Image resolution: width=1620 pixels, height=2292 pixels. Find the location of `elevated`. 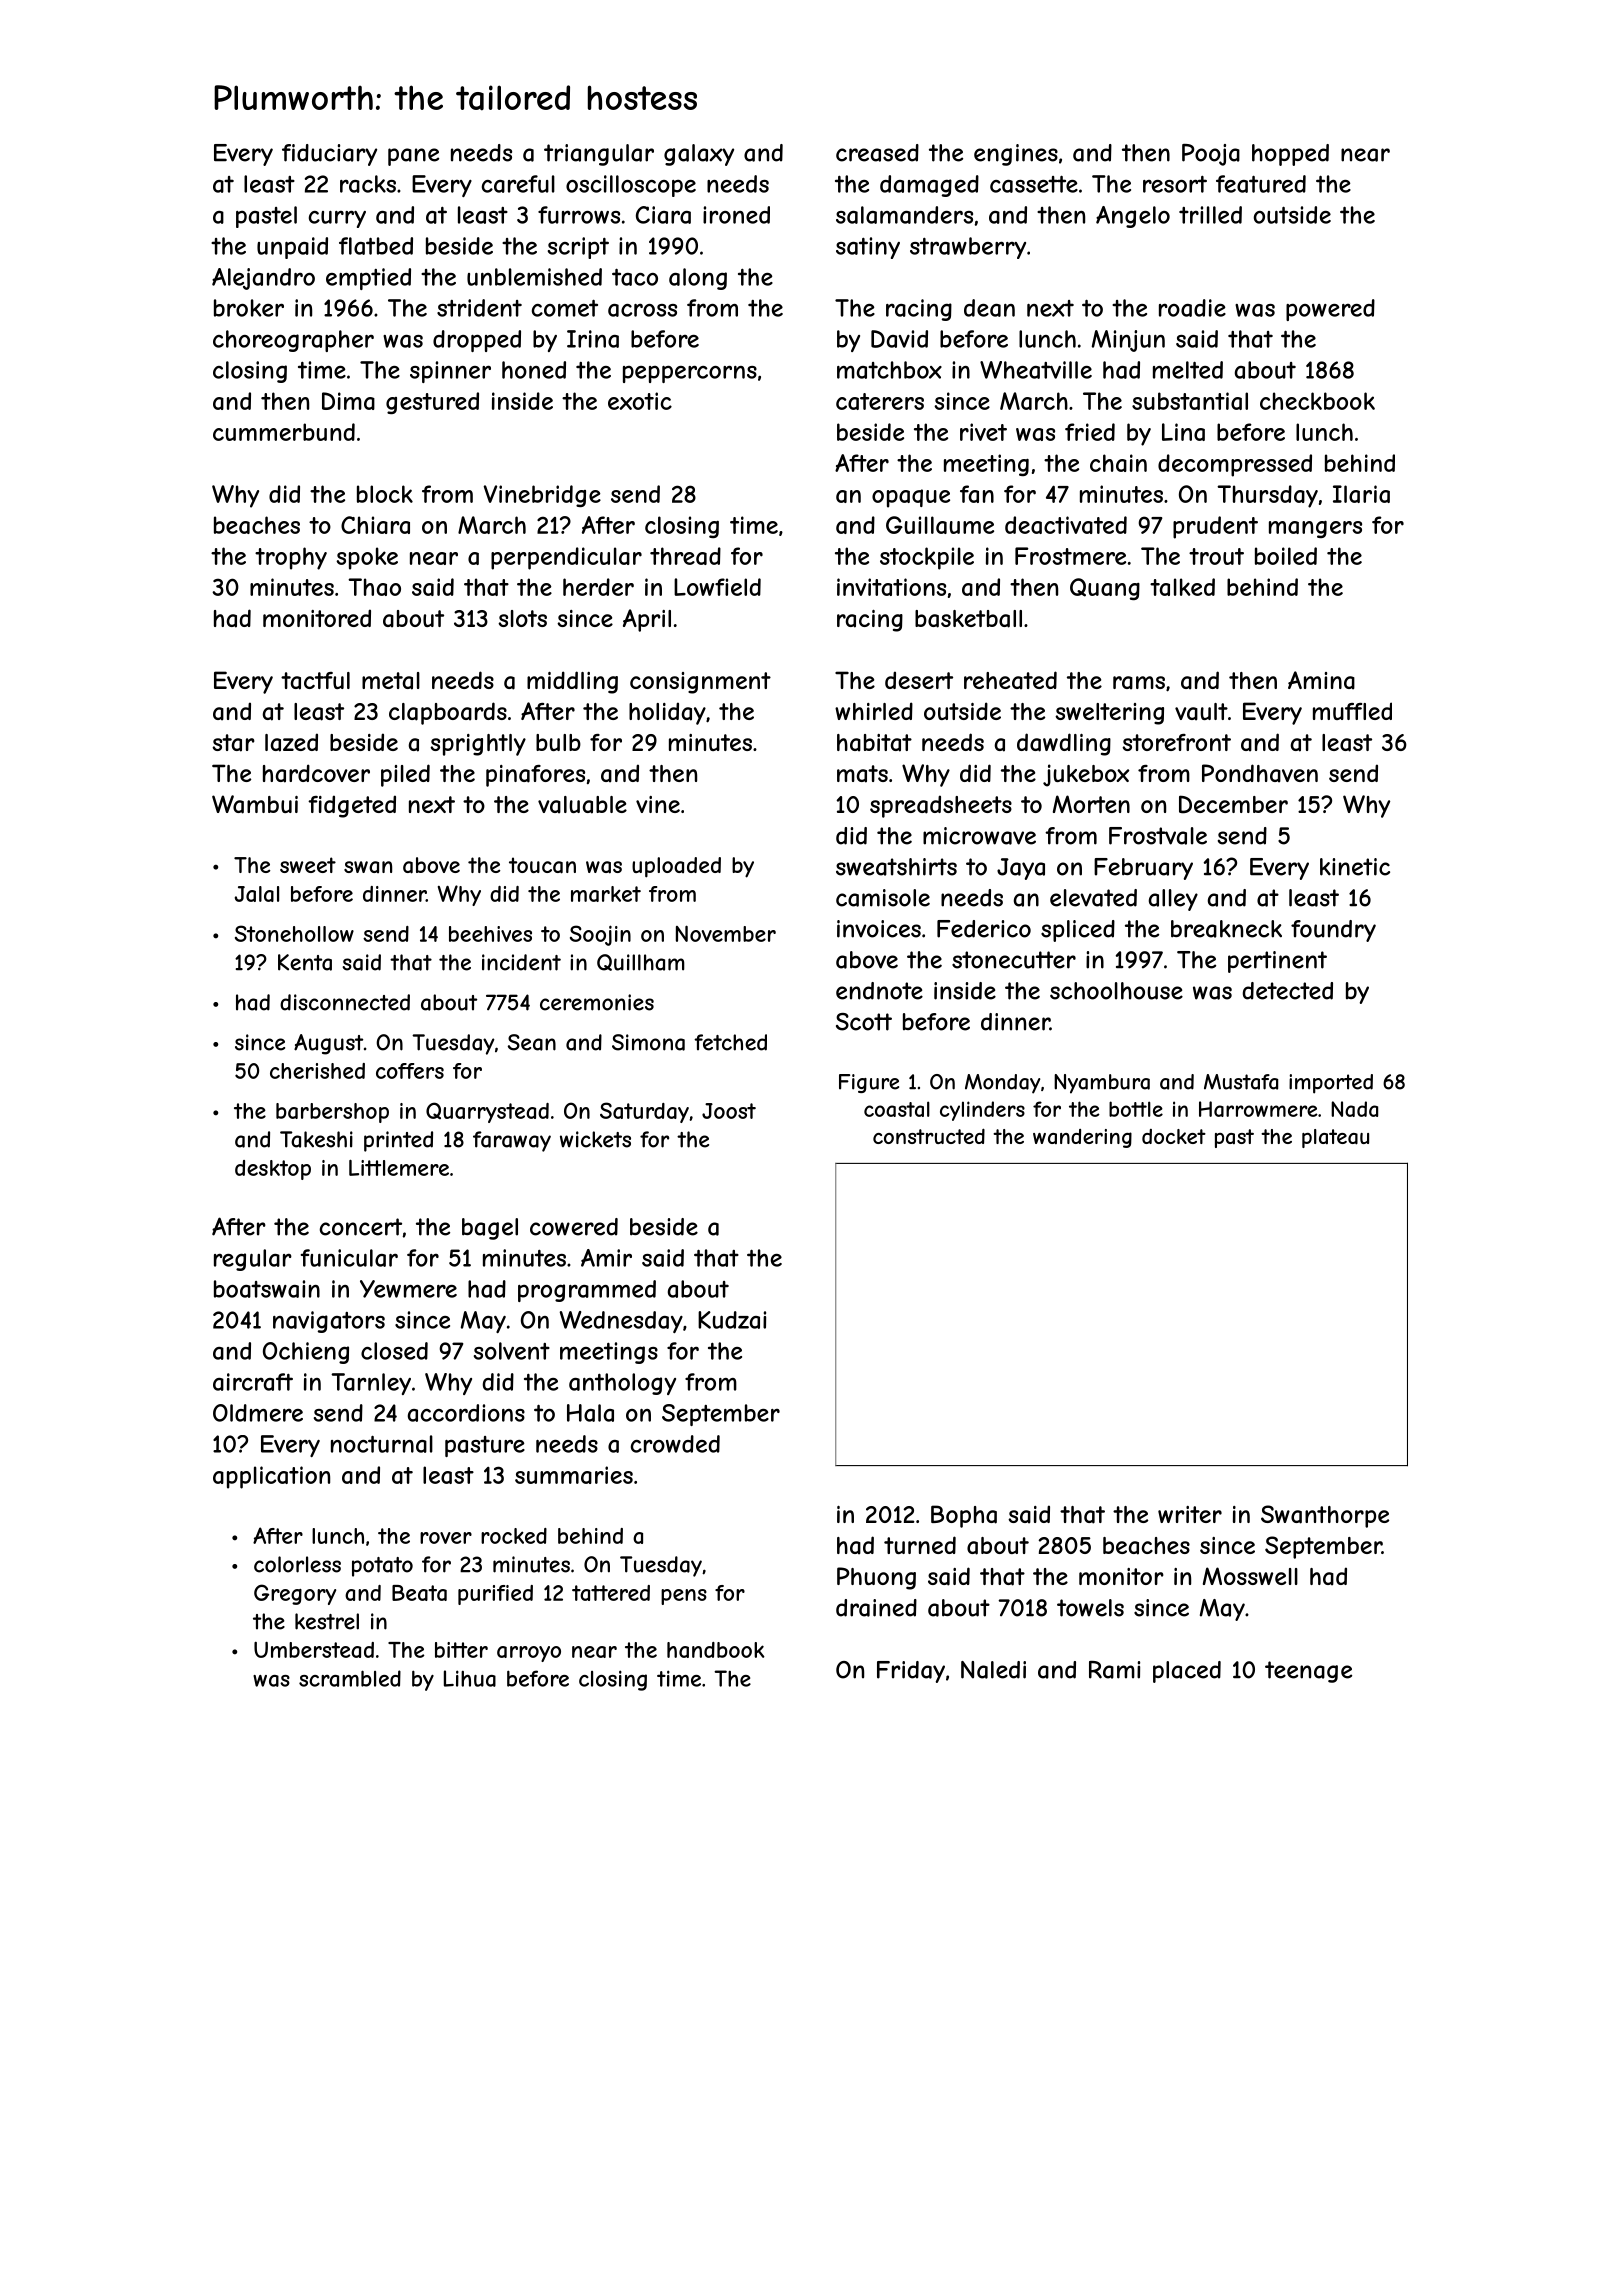

elevated is located at coordinates (1093, 898).
